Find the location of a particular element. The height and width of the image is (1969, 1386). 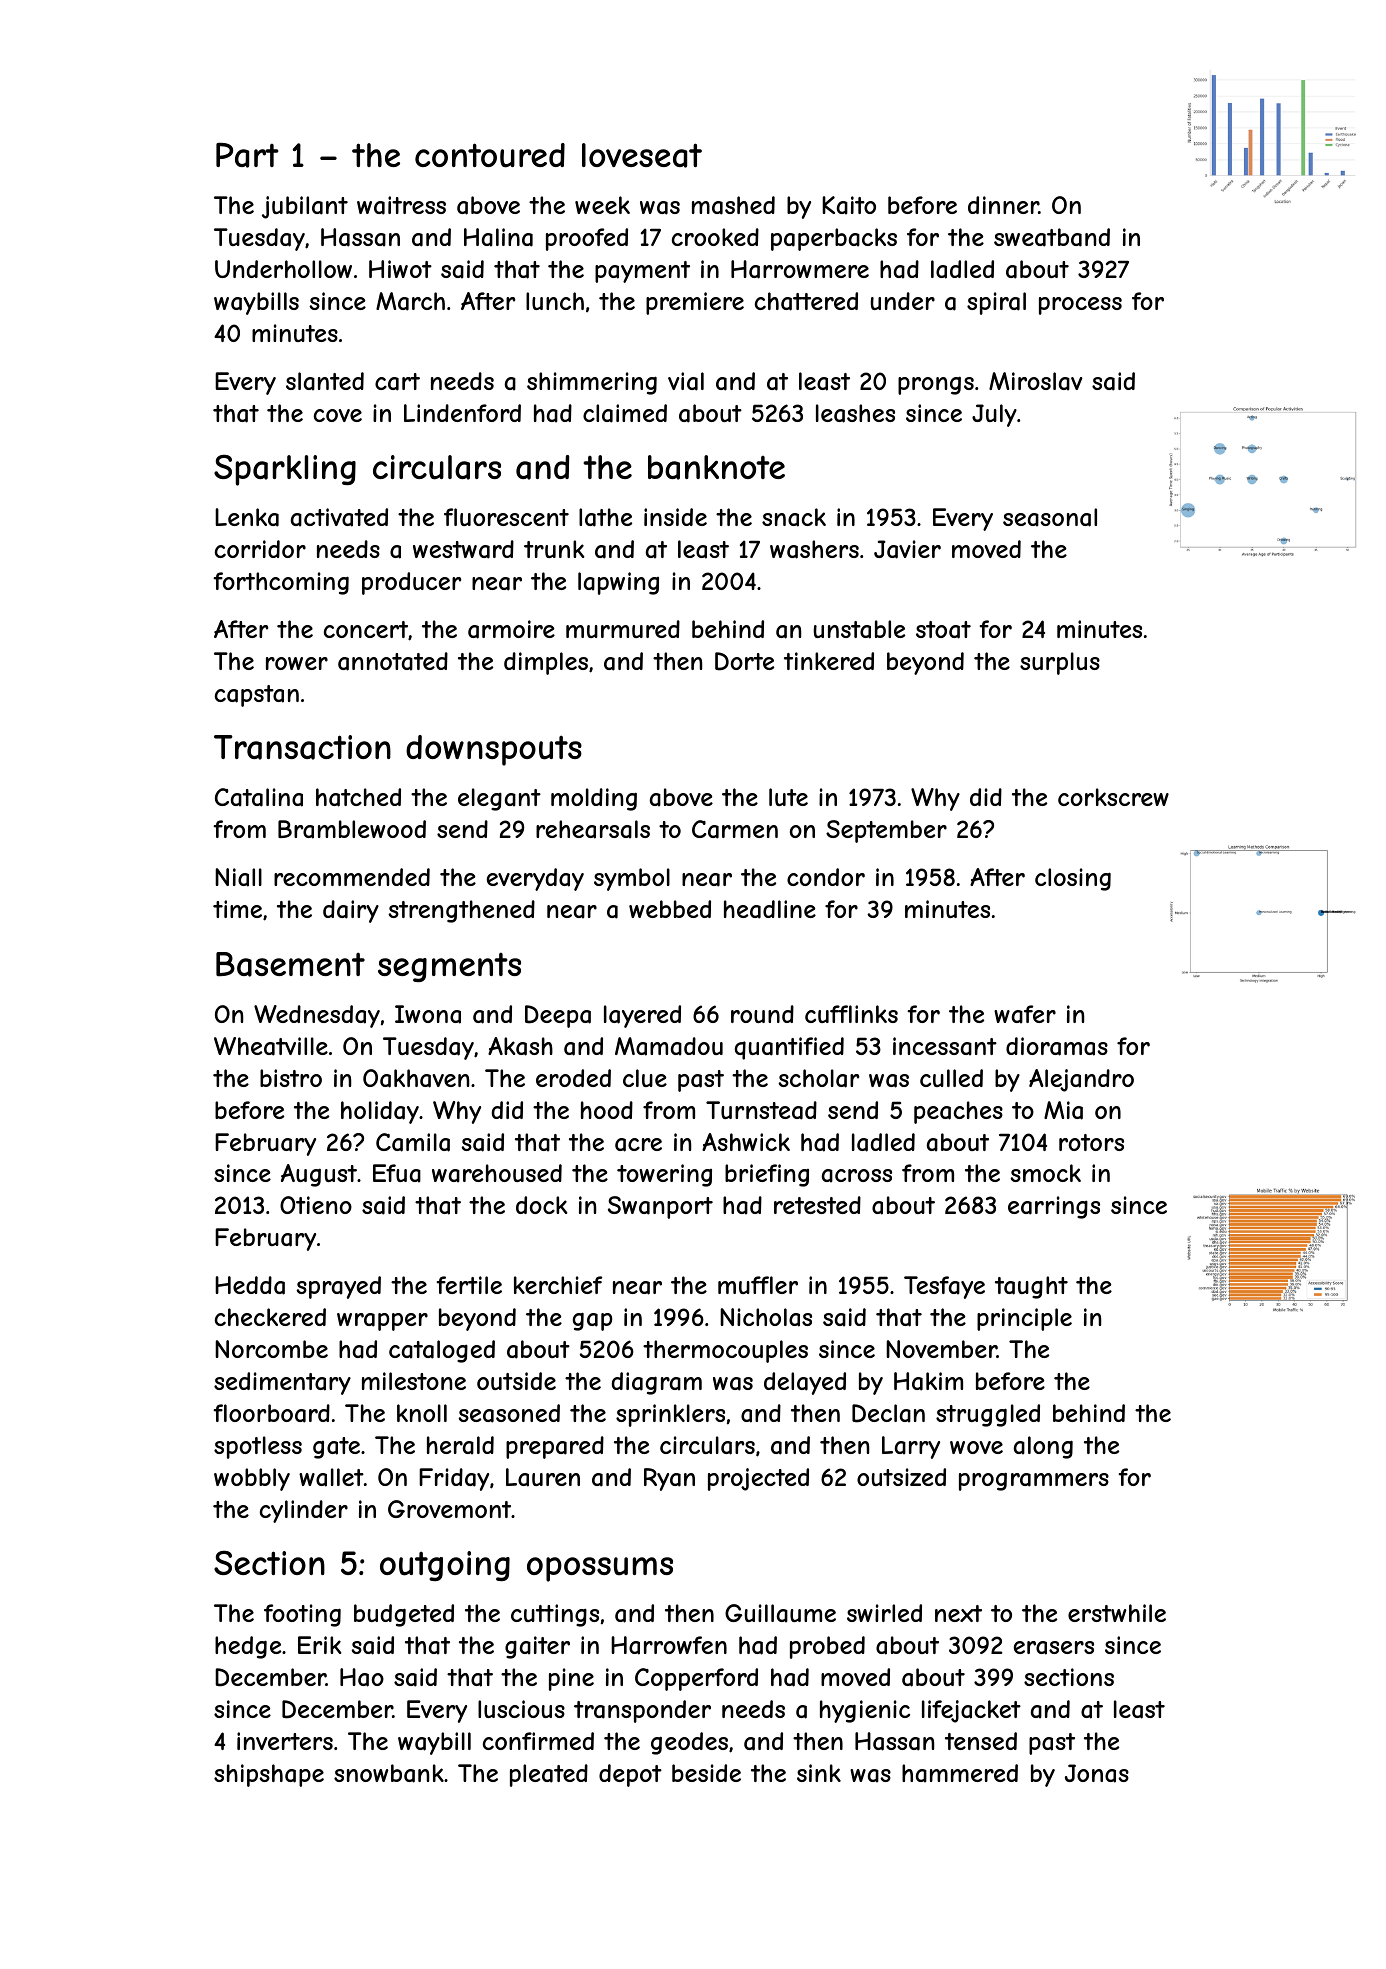

seasonal is located at coordinates (1050, 517).
